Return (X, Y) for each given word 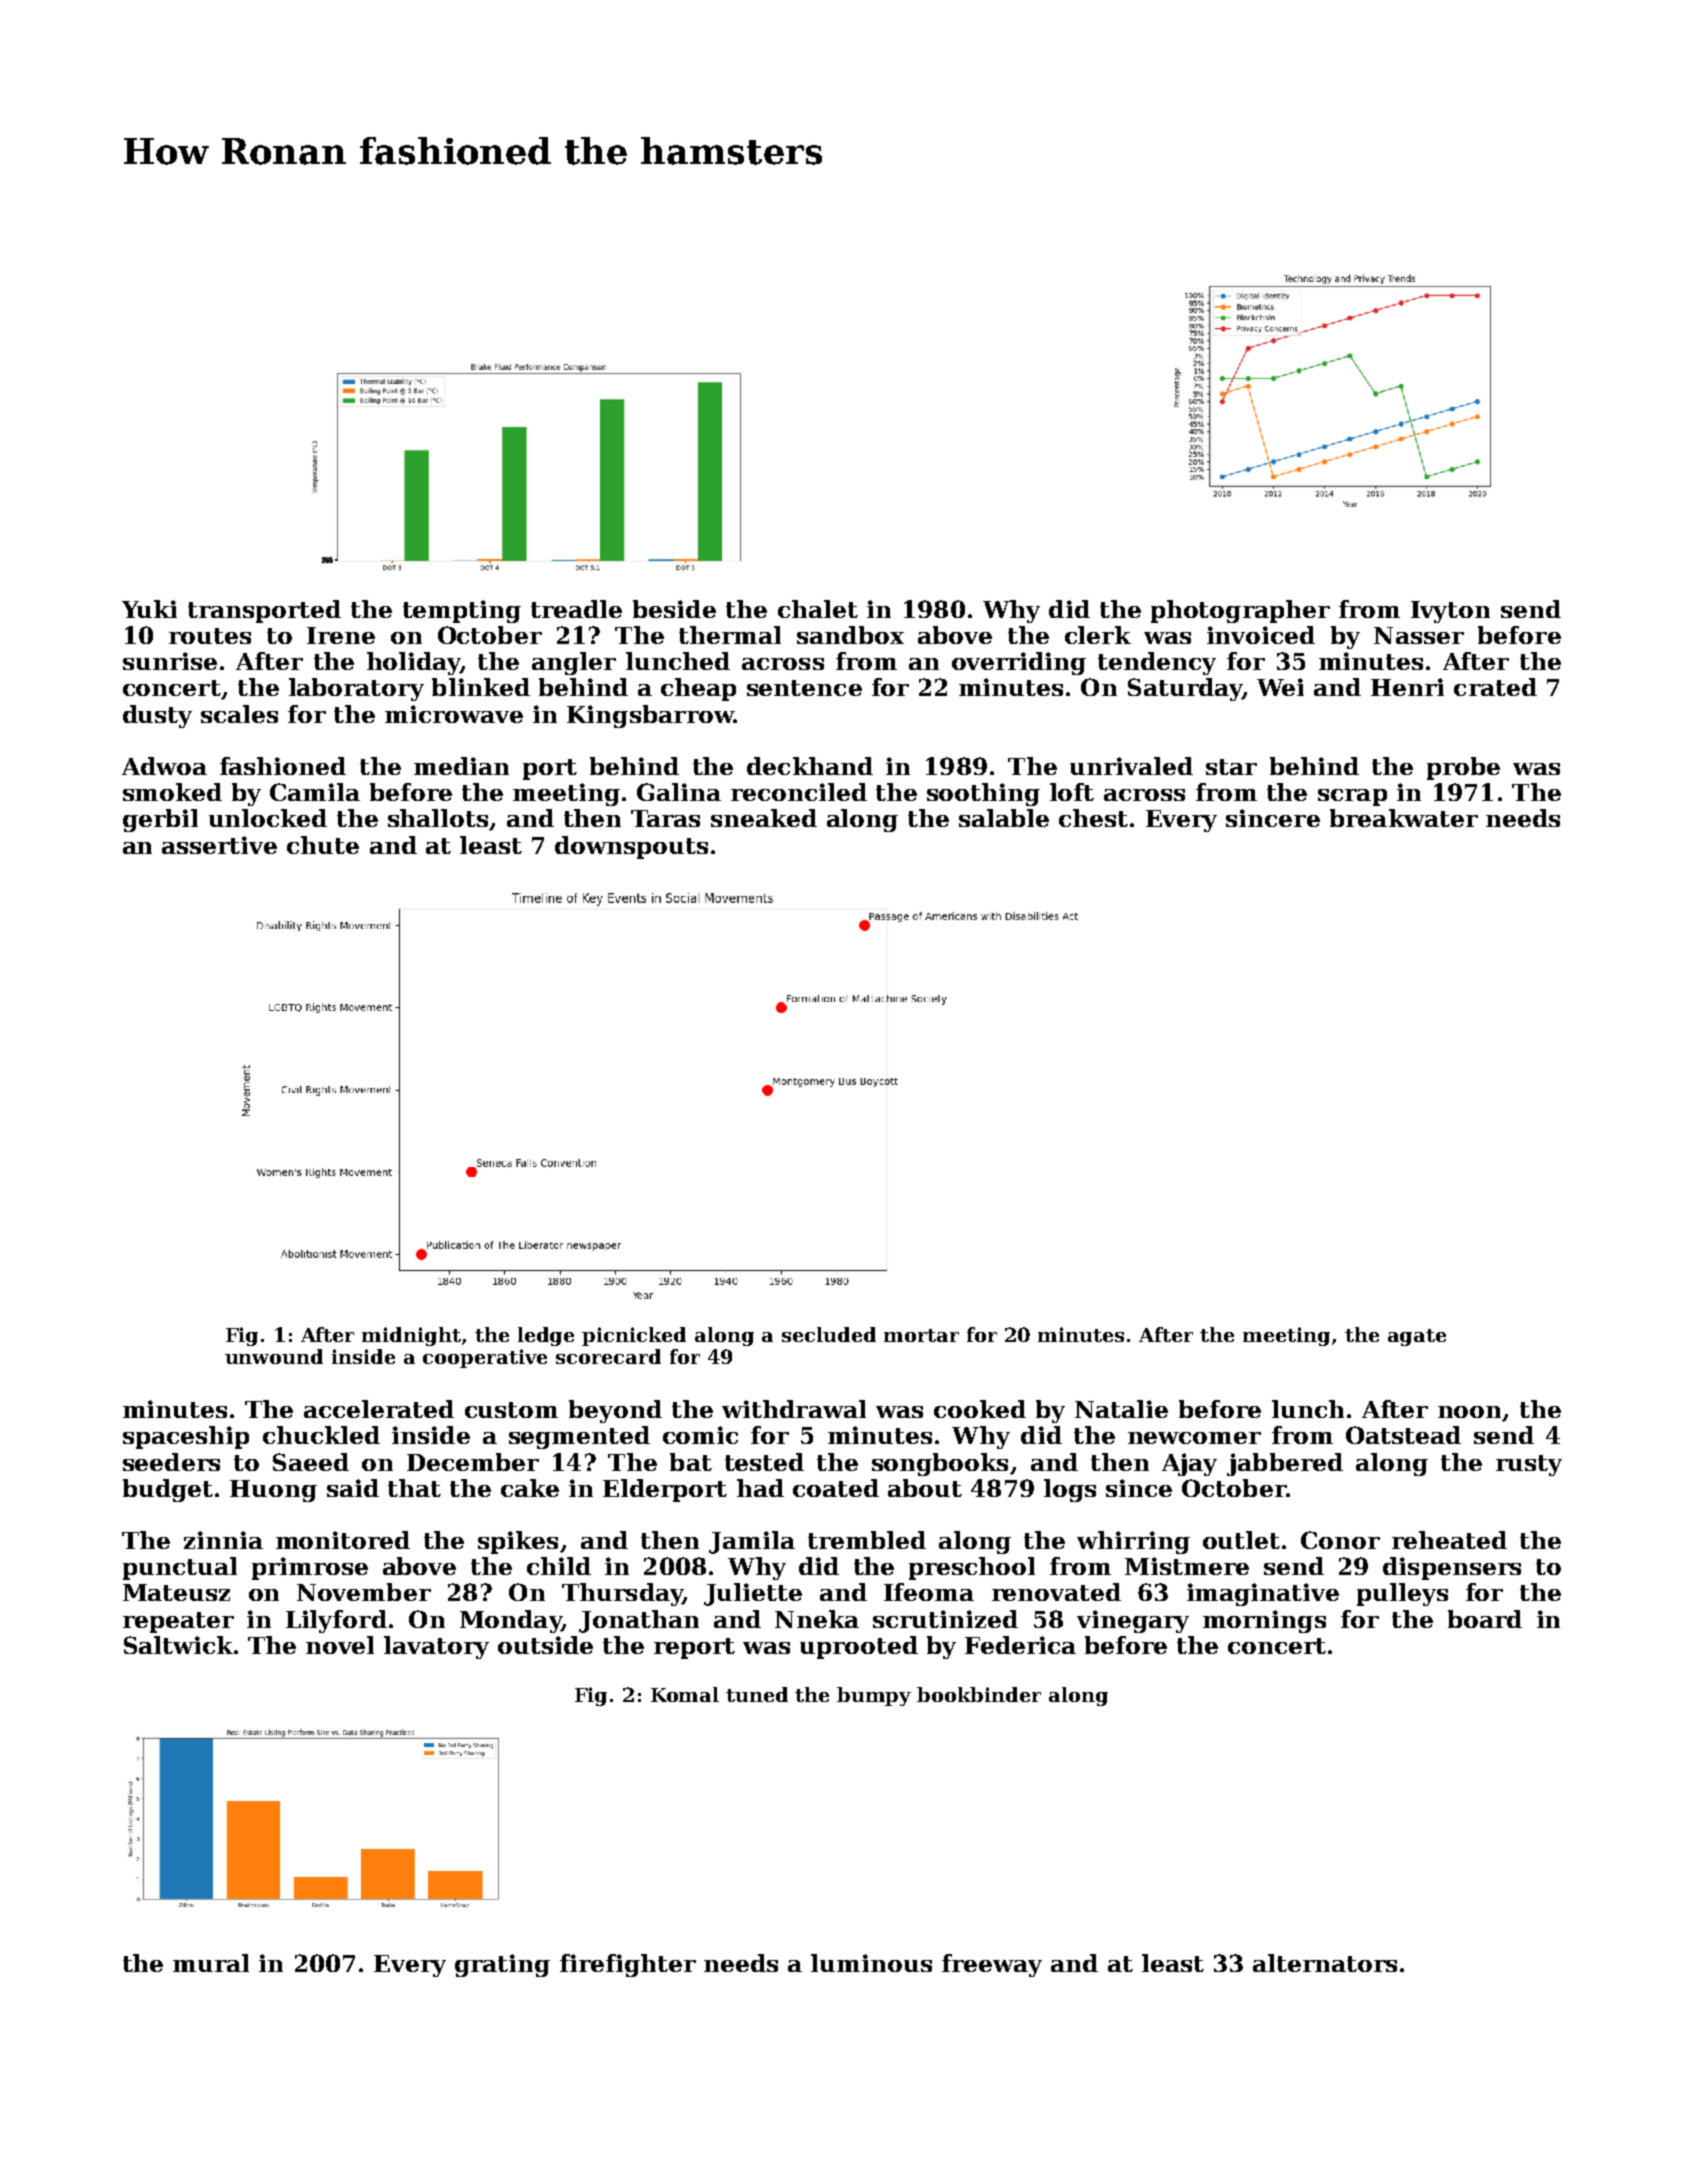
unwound (274, 1356)
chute (323, 845)
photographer (1240, 611)
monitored (343, 1540)
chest (1093, 818)
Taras (665, 818)
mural (211, 1963)
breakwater (1404, 818)
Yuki (149, 609)
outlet (1241, 1540)
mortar (921, 1335)
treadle (576, 609)
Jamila (752, 1542)
